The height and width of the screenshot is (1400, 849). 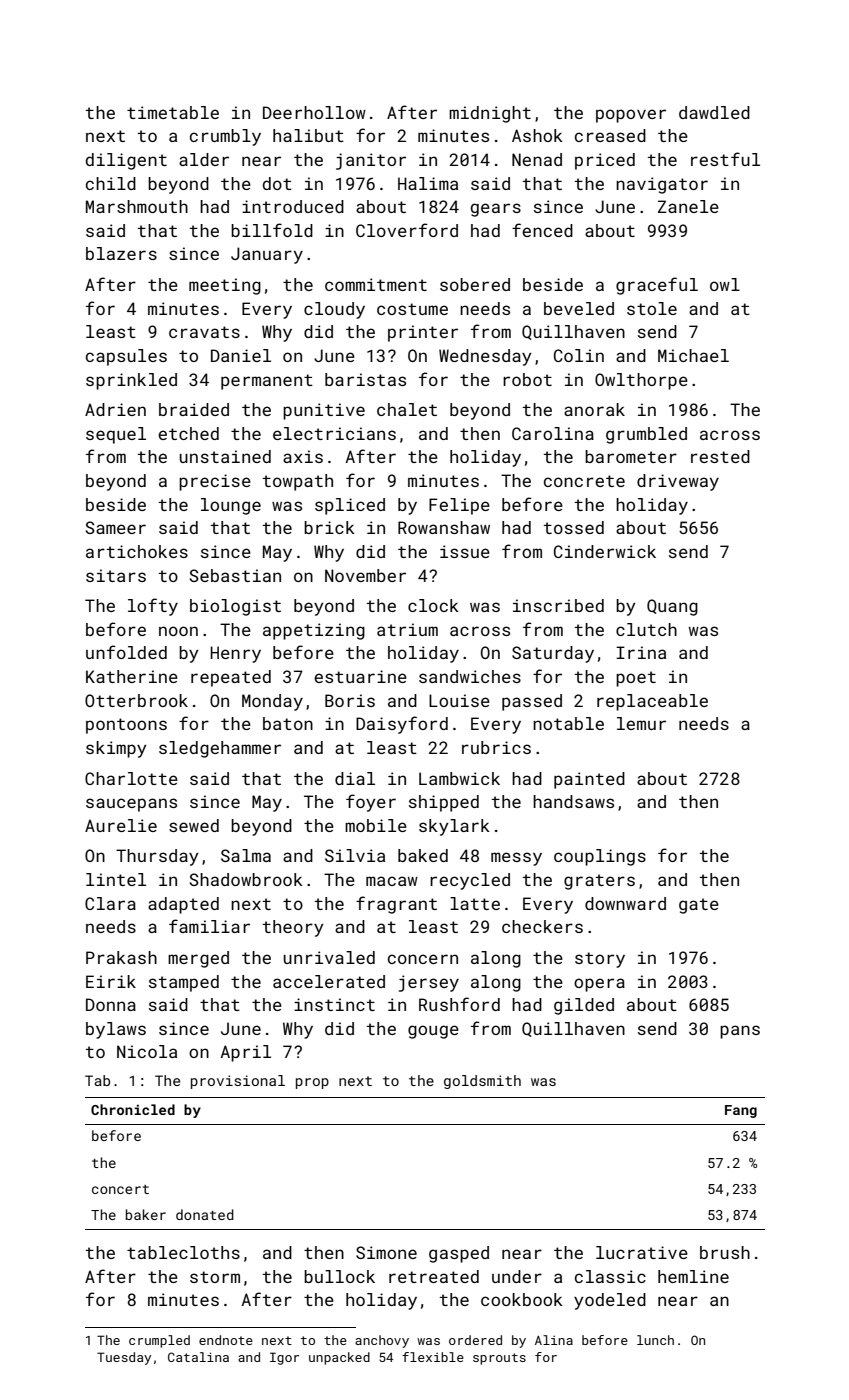 I want to click on issue, so click(x=465, y=551).
